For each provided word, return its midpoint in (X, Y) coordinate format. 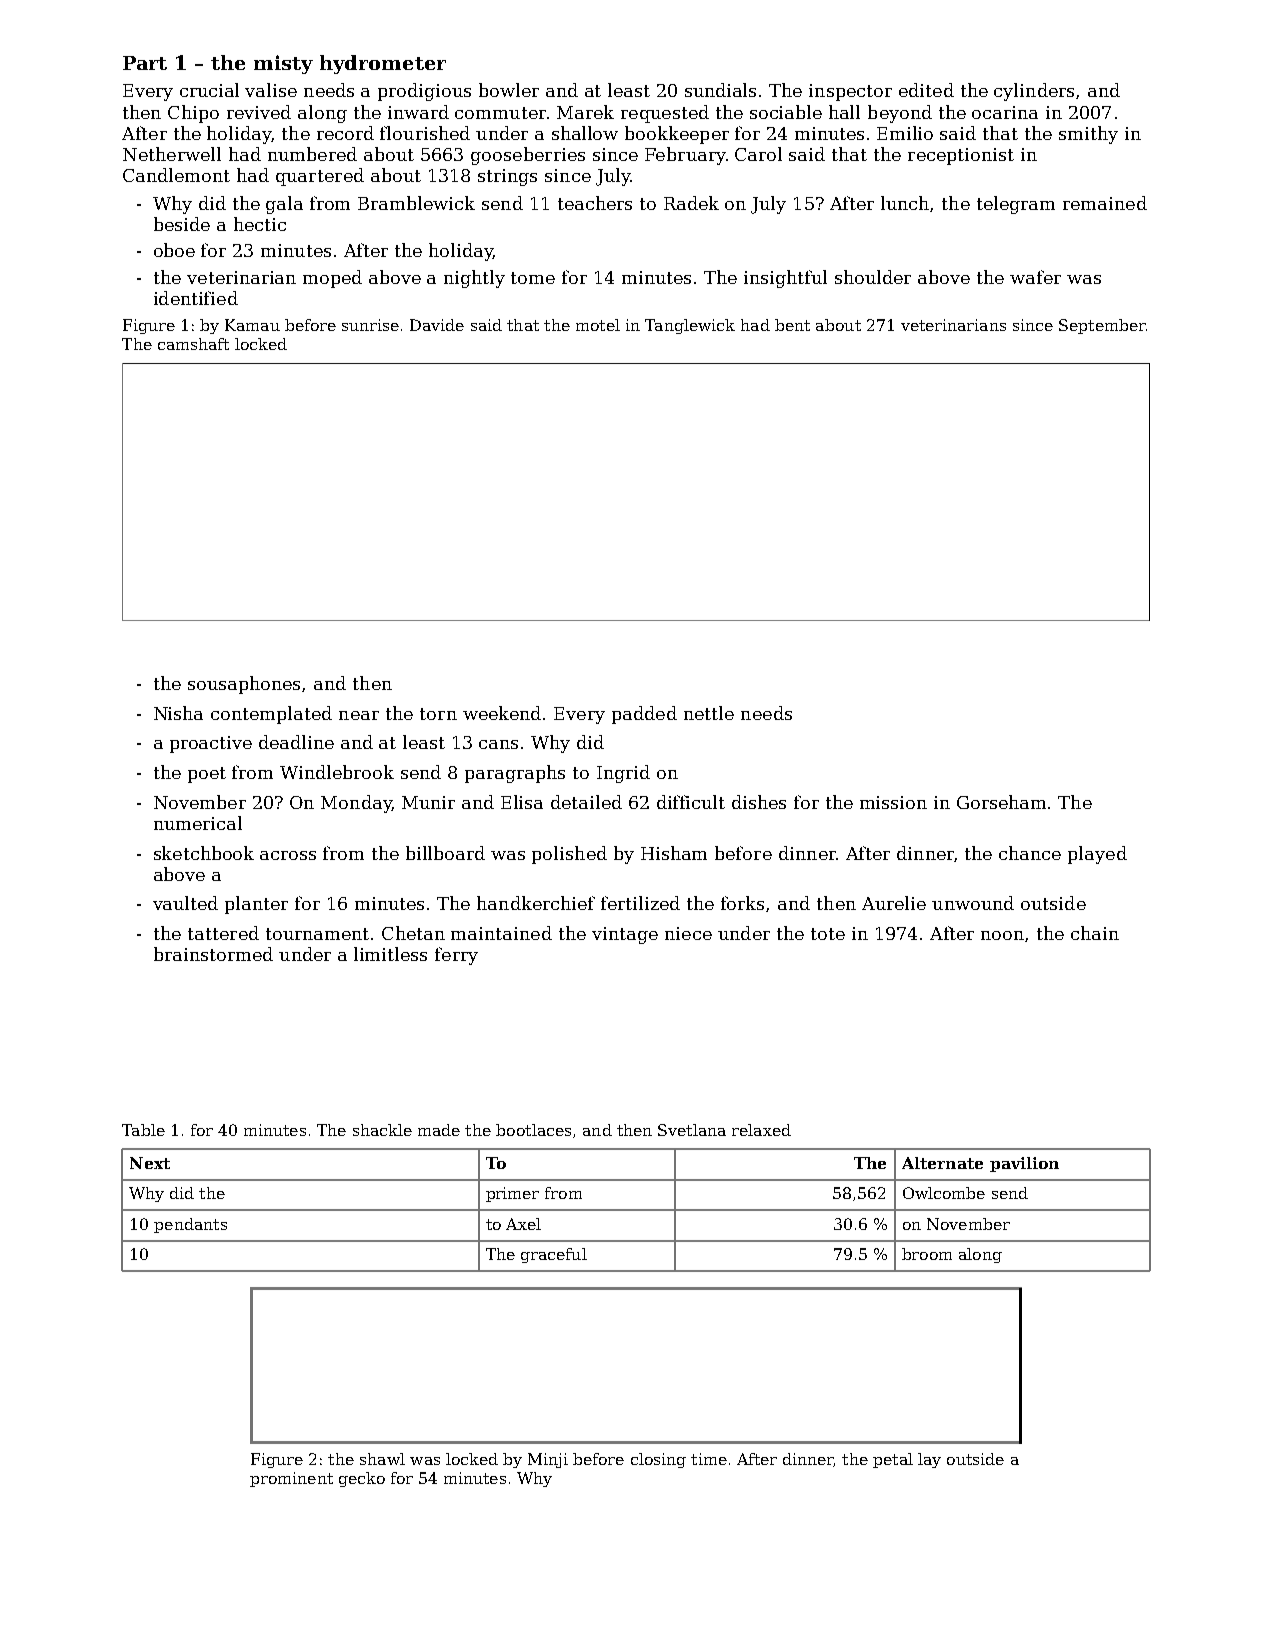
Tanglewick (690, 326)
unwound (973, 903)
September (1102, 326)
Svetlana (692, 1130)
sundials (720, 90)
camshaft (193, 344)
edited (926, 90)
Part (145, 63)
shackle (382, 1130)
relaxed (761, 1130)
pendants (190, 1225)
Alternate (942, 1163)
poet (207, 775)
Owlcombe (944, 1193)
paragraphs (515, 774)
